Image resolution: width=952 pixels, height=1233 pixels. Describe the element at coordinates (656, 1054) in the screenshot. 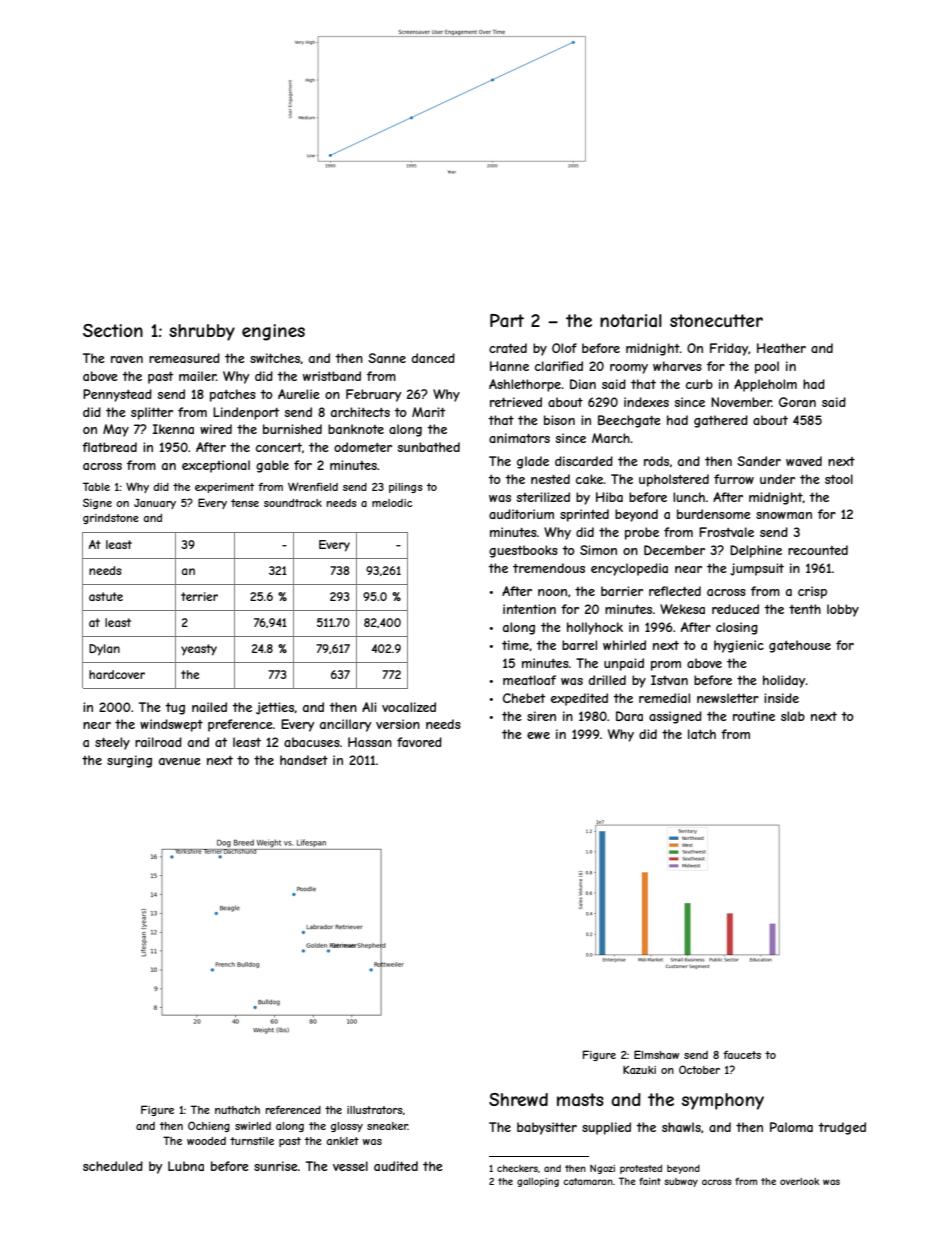

I see `Elmshaw` at that location.
